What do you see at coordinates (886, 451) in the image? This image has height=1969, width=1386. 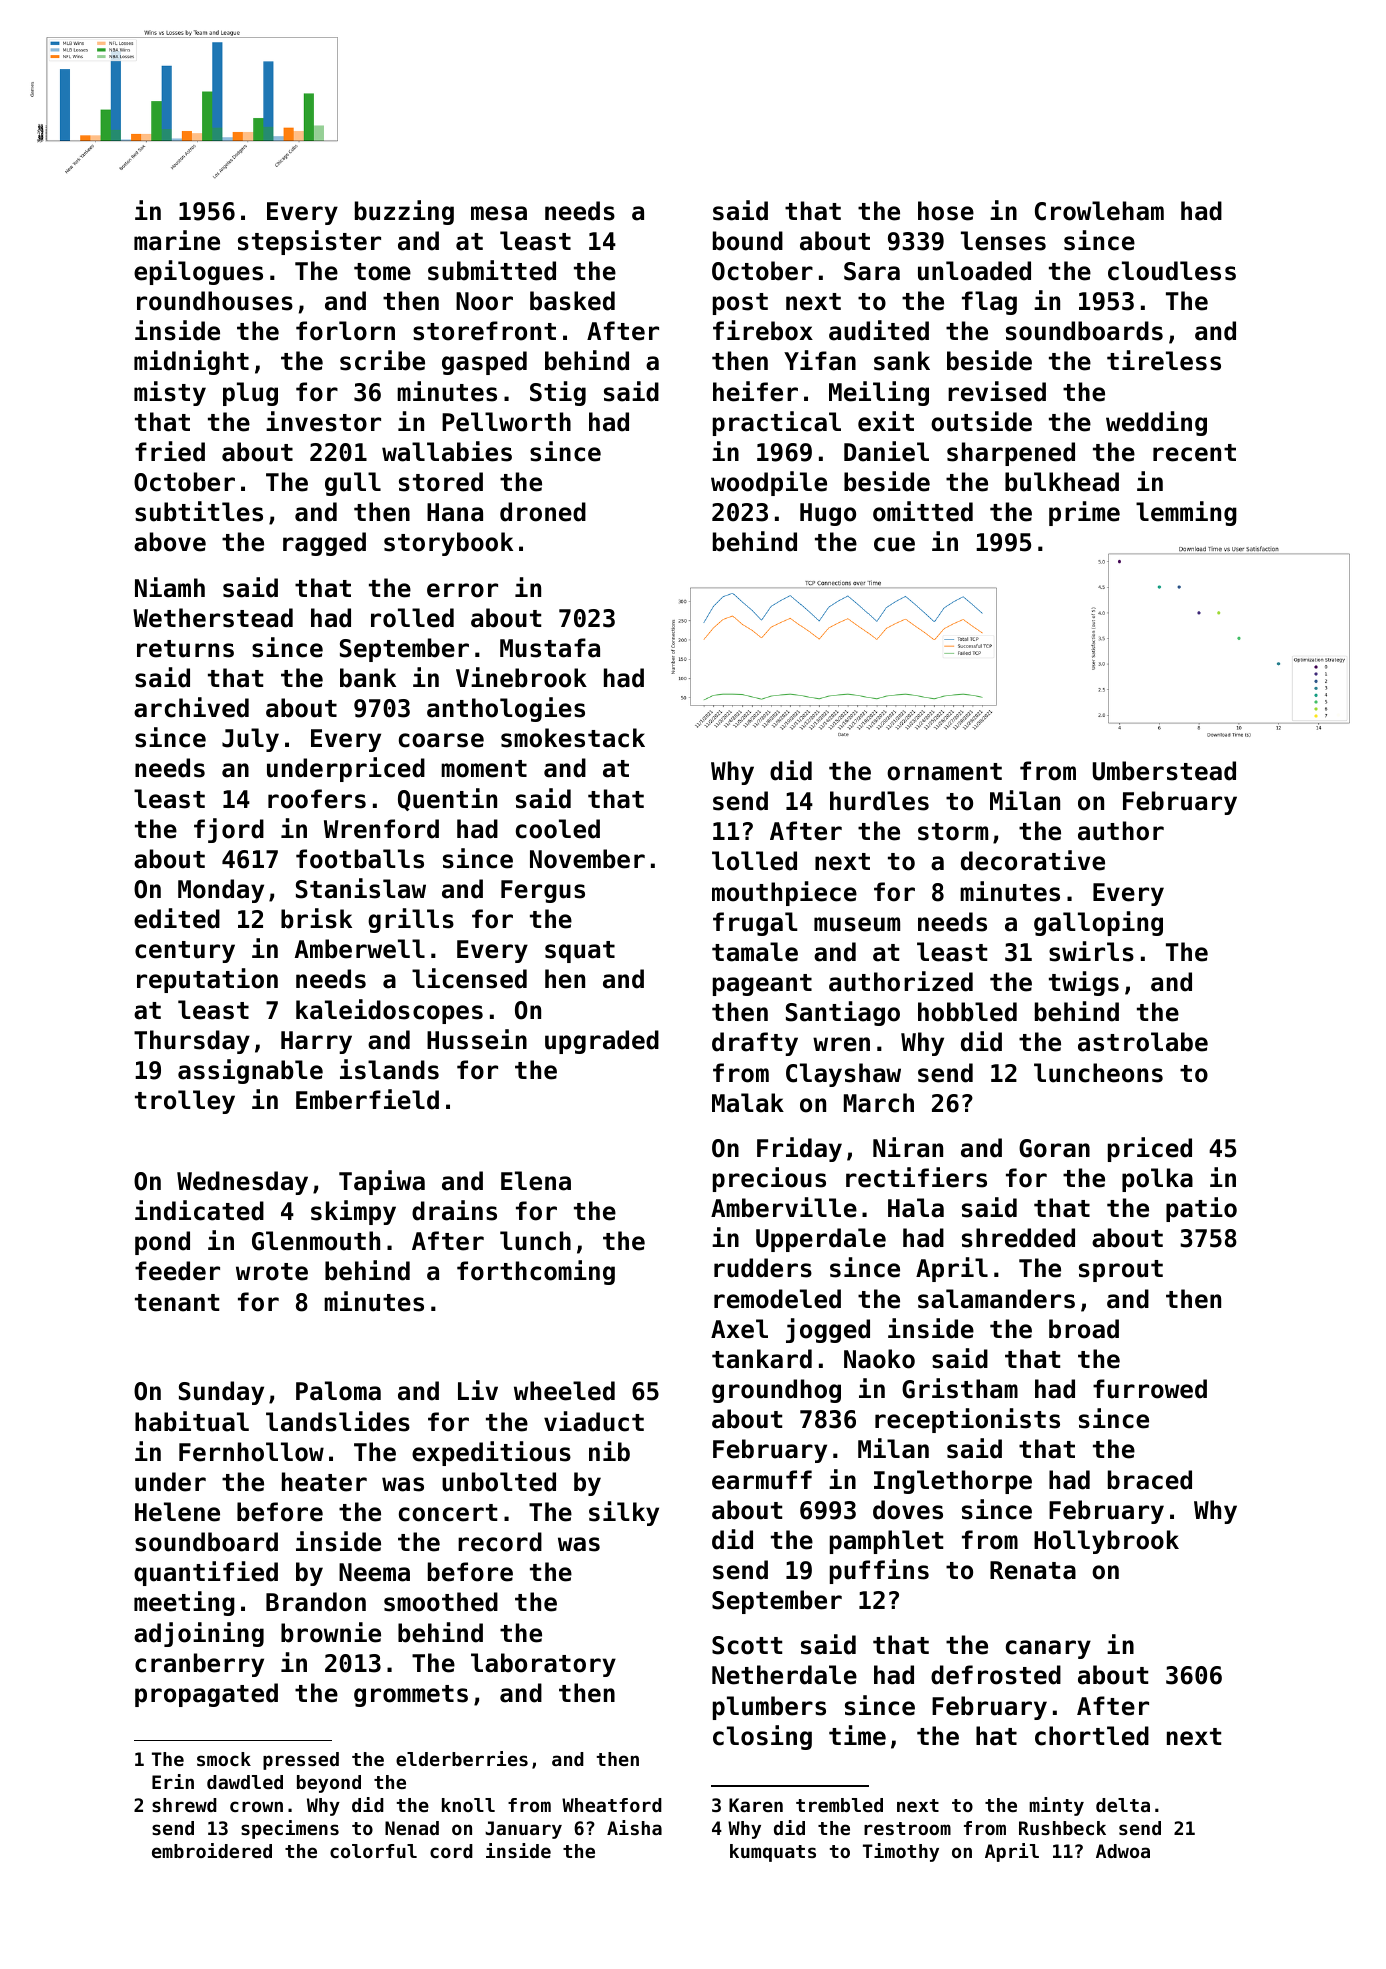 I see `Daniel` at bounding box center [886, 451].
